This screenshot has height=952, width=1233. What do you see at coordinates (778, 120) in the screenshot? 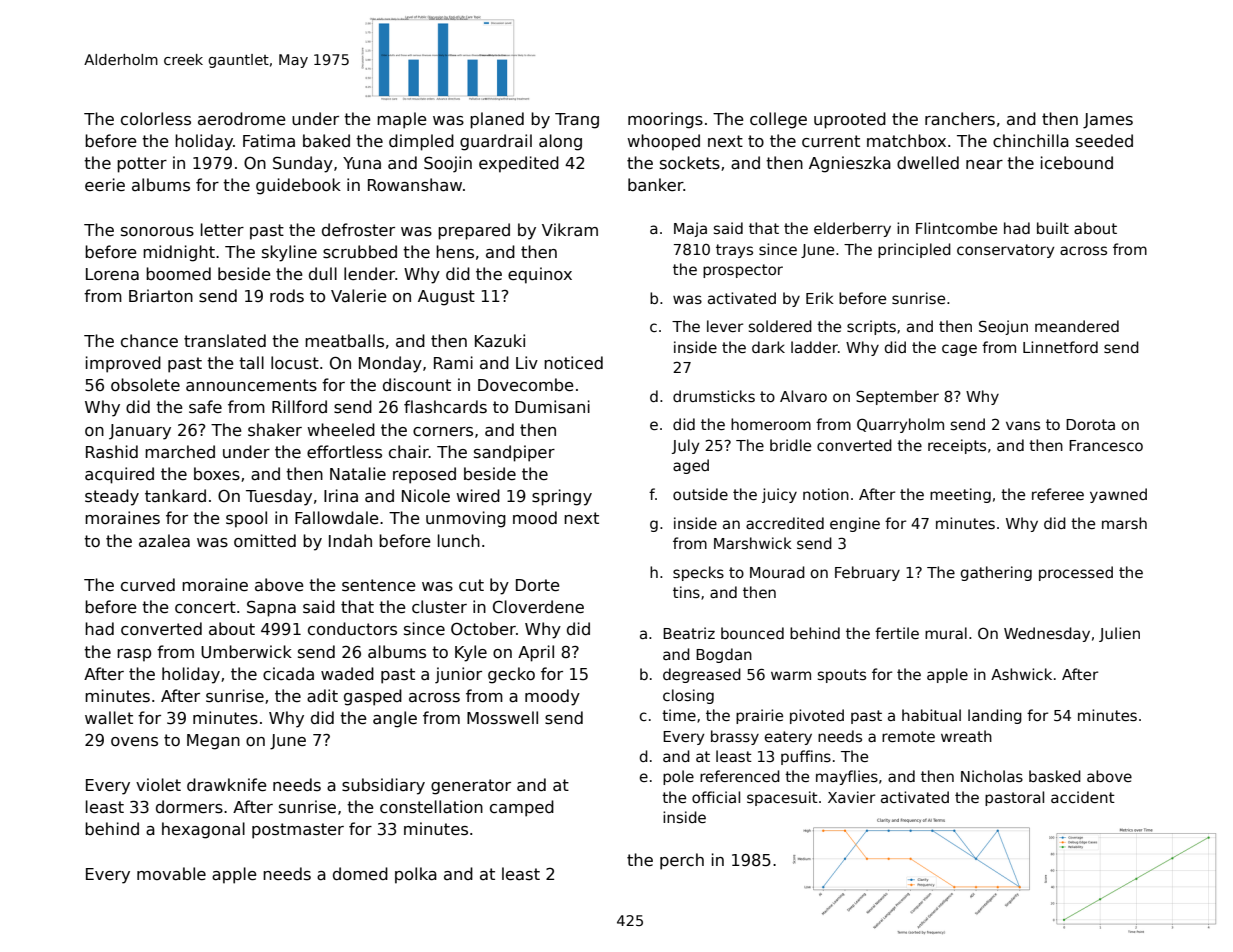
I see `college` at bounding box center [778, 120].
